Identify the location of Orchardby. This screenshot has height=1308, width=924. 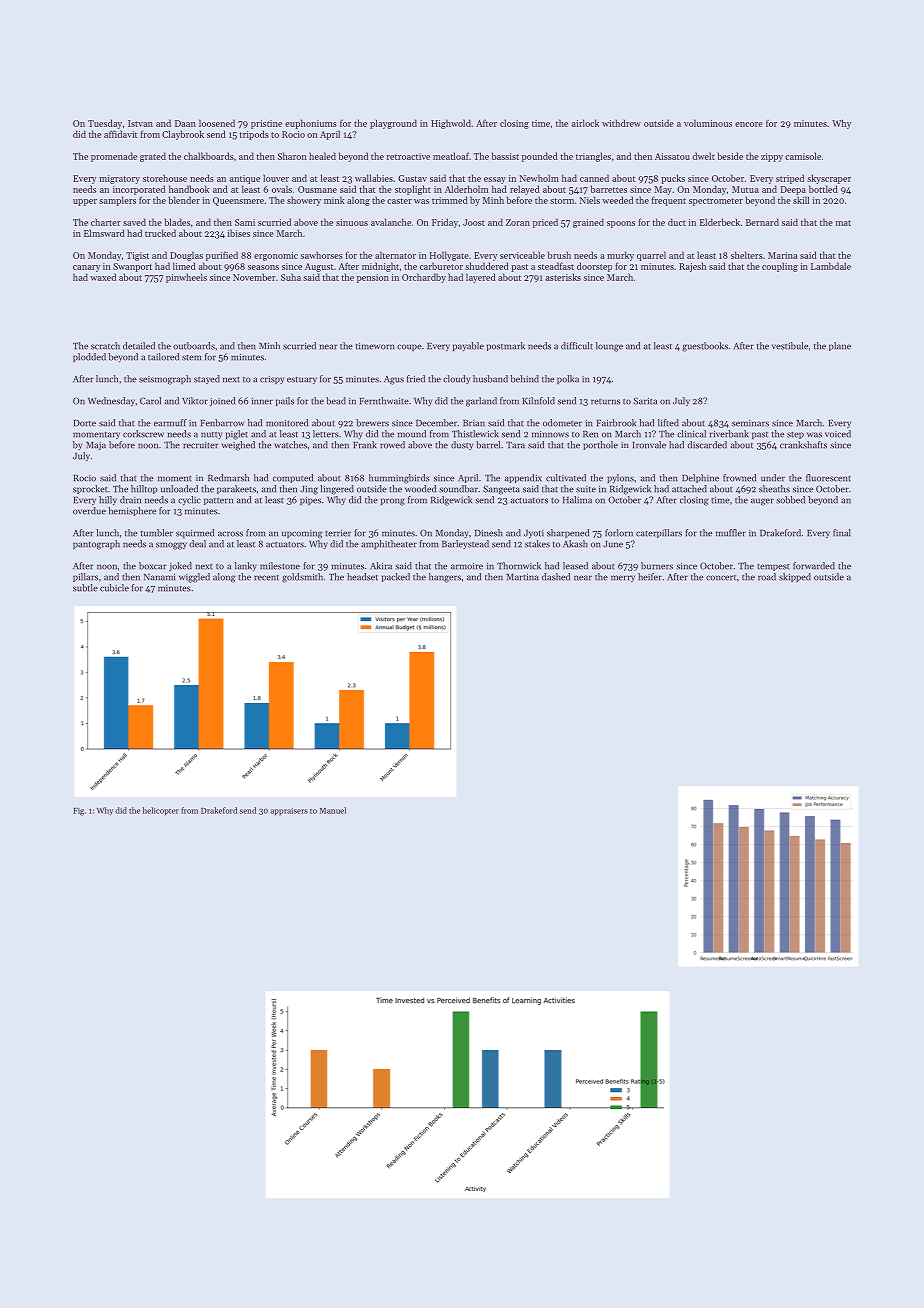
(424, 278).
